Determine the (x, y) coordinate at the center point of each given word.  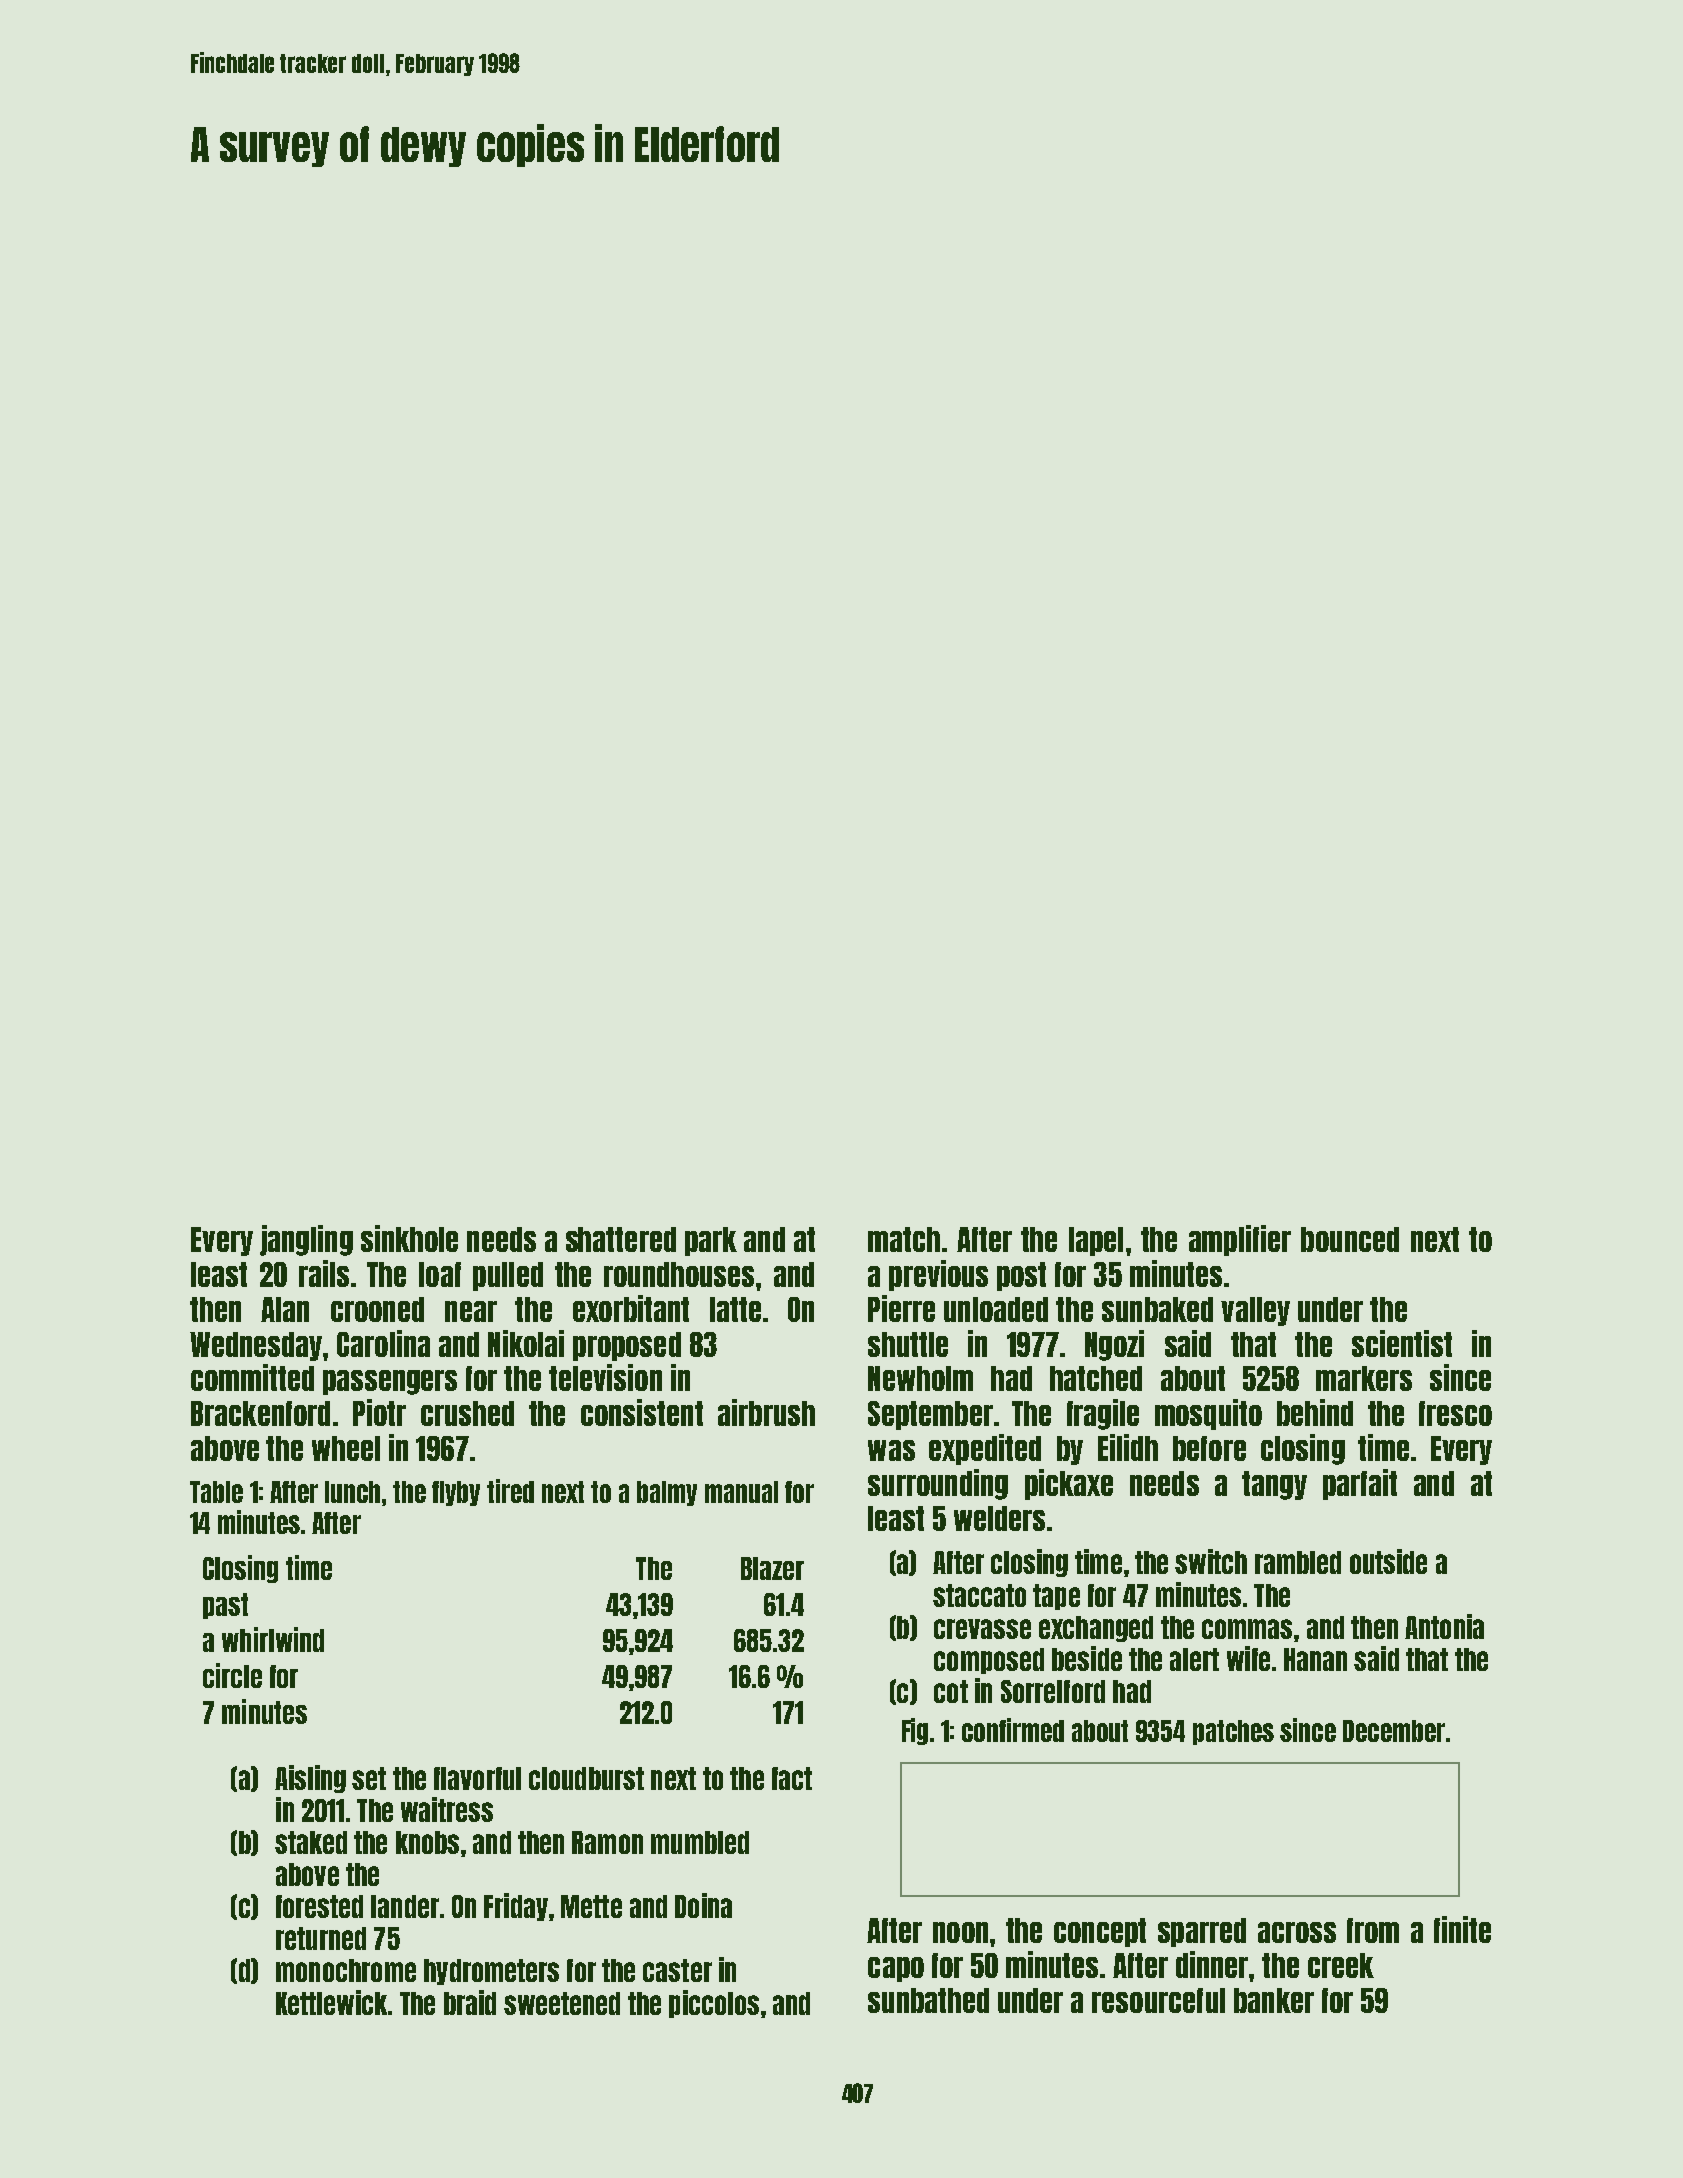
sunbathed (928, 2000)
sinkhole (409, 1238)
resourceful (1158, 2000)
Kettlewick (331, 2002)
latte (735, 1309)
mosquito (1208, 1414)
